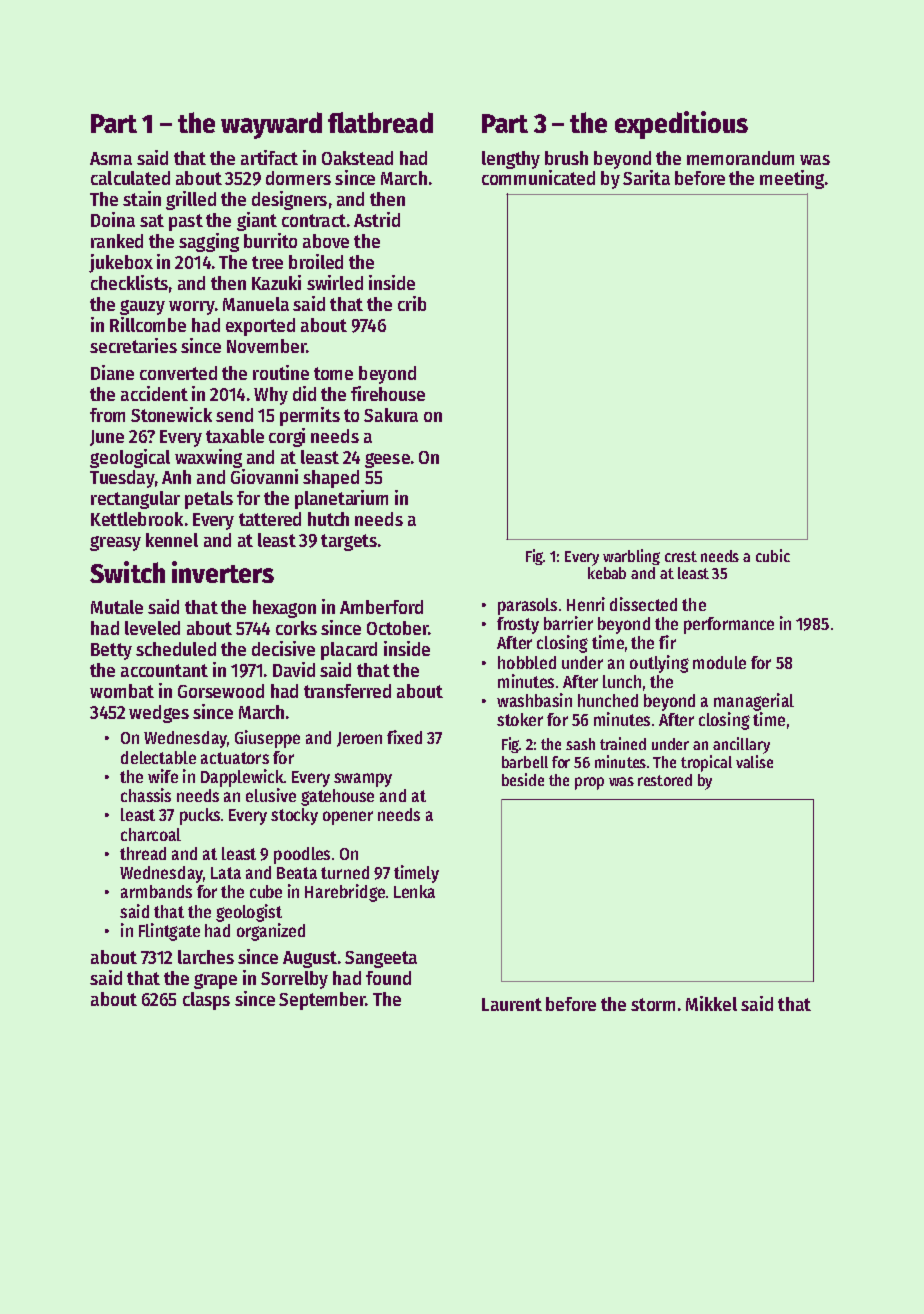 The height and width of the screenshot is (1314, 924). Describe the element at coordinates (773, 555) in the screenshot. I see `cubic` at that location.
